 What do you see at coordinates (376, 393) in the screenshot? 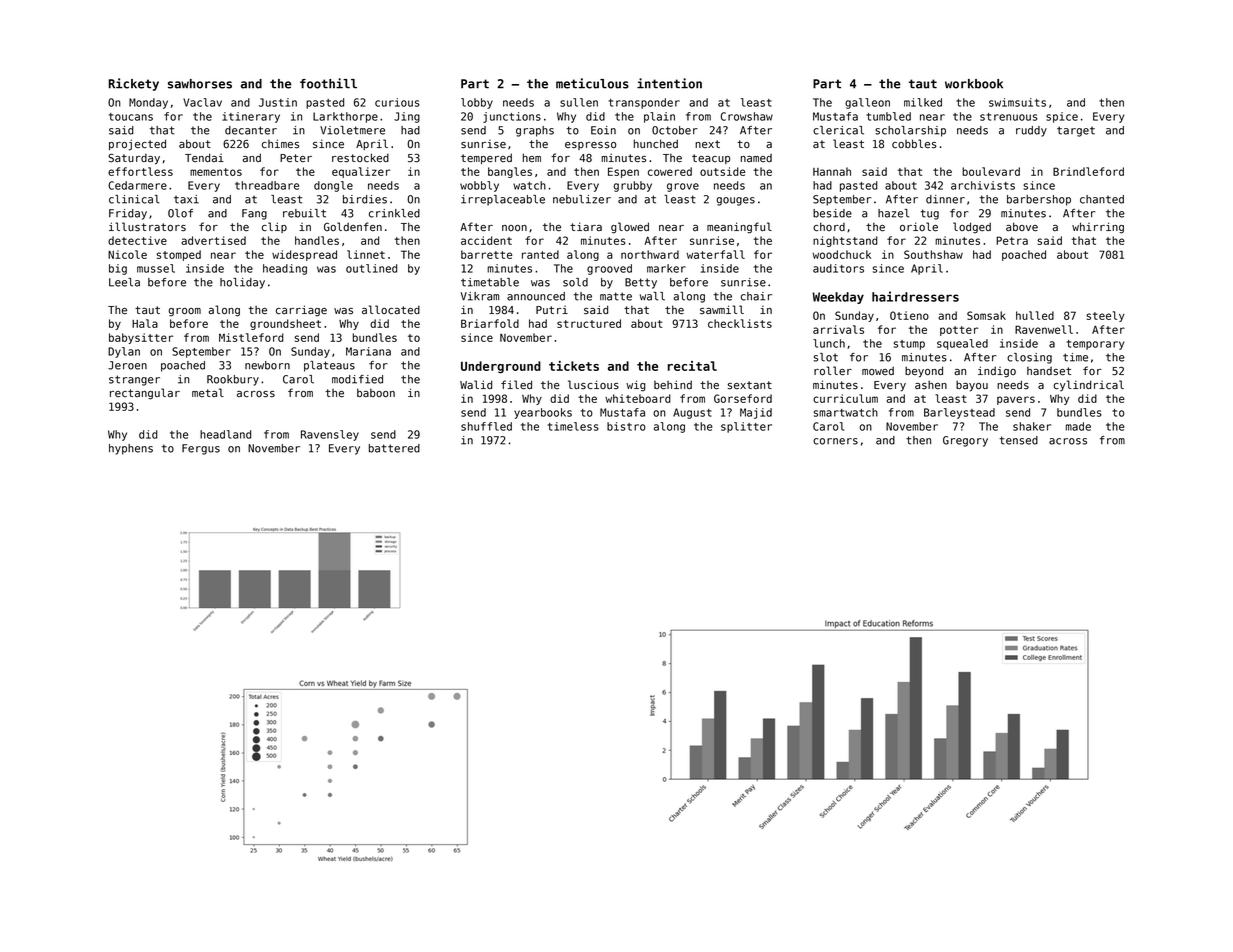
I see `baboon` at bounding box center [376, 393].
